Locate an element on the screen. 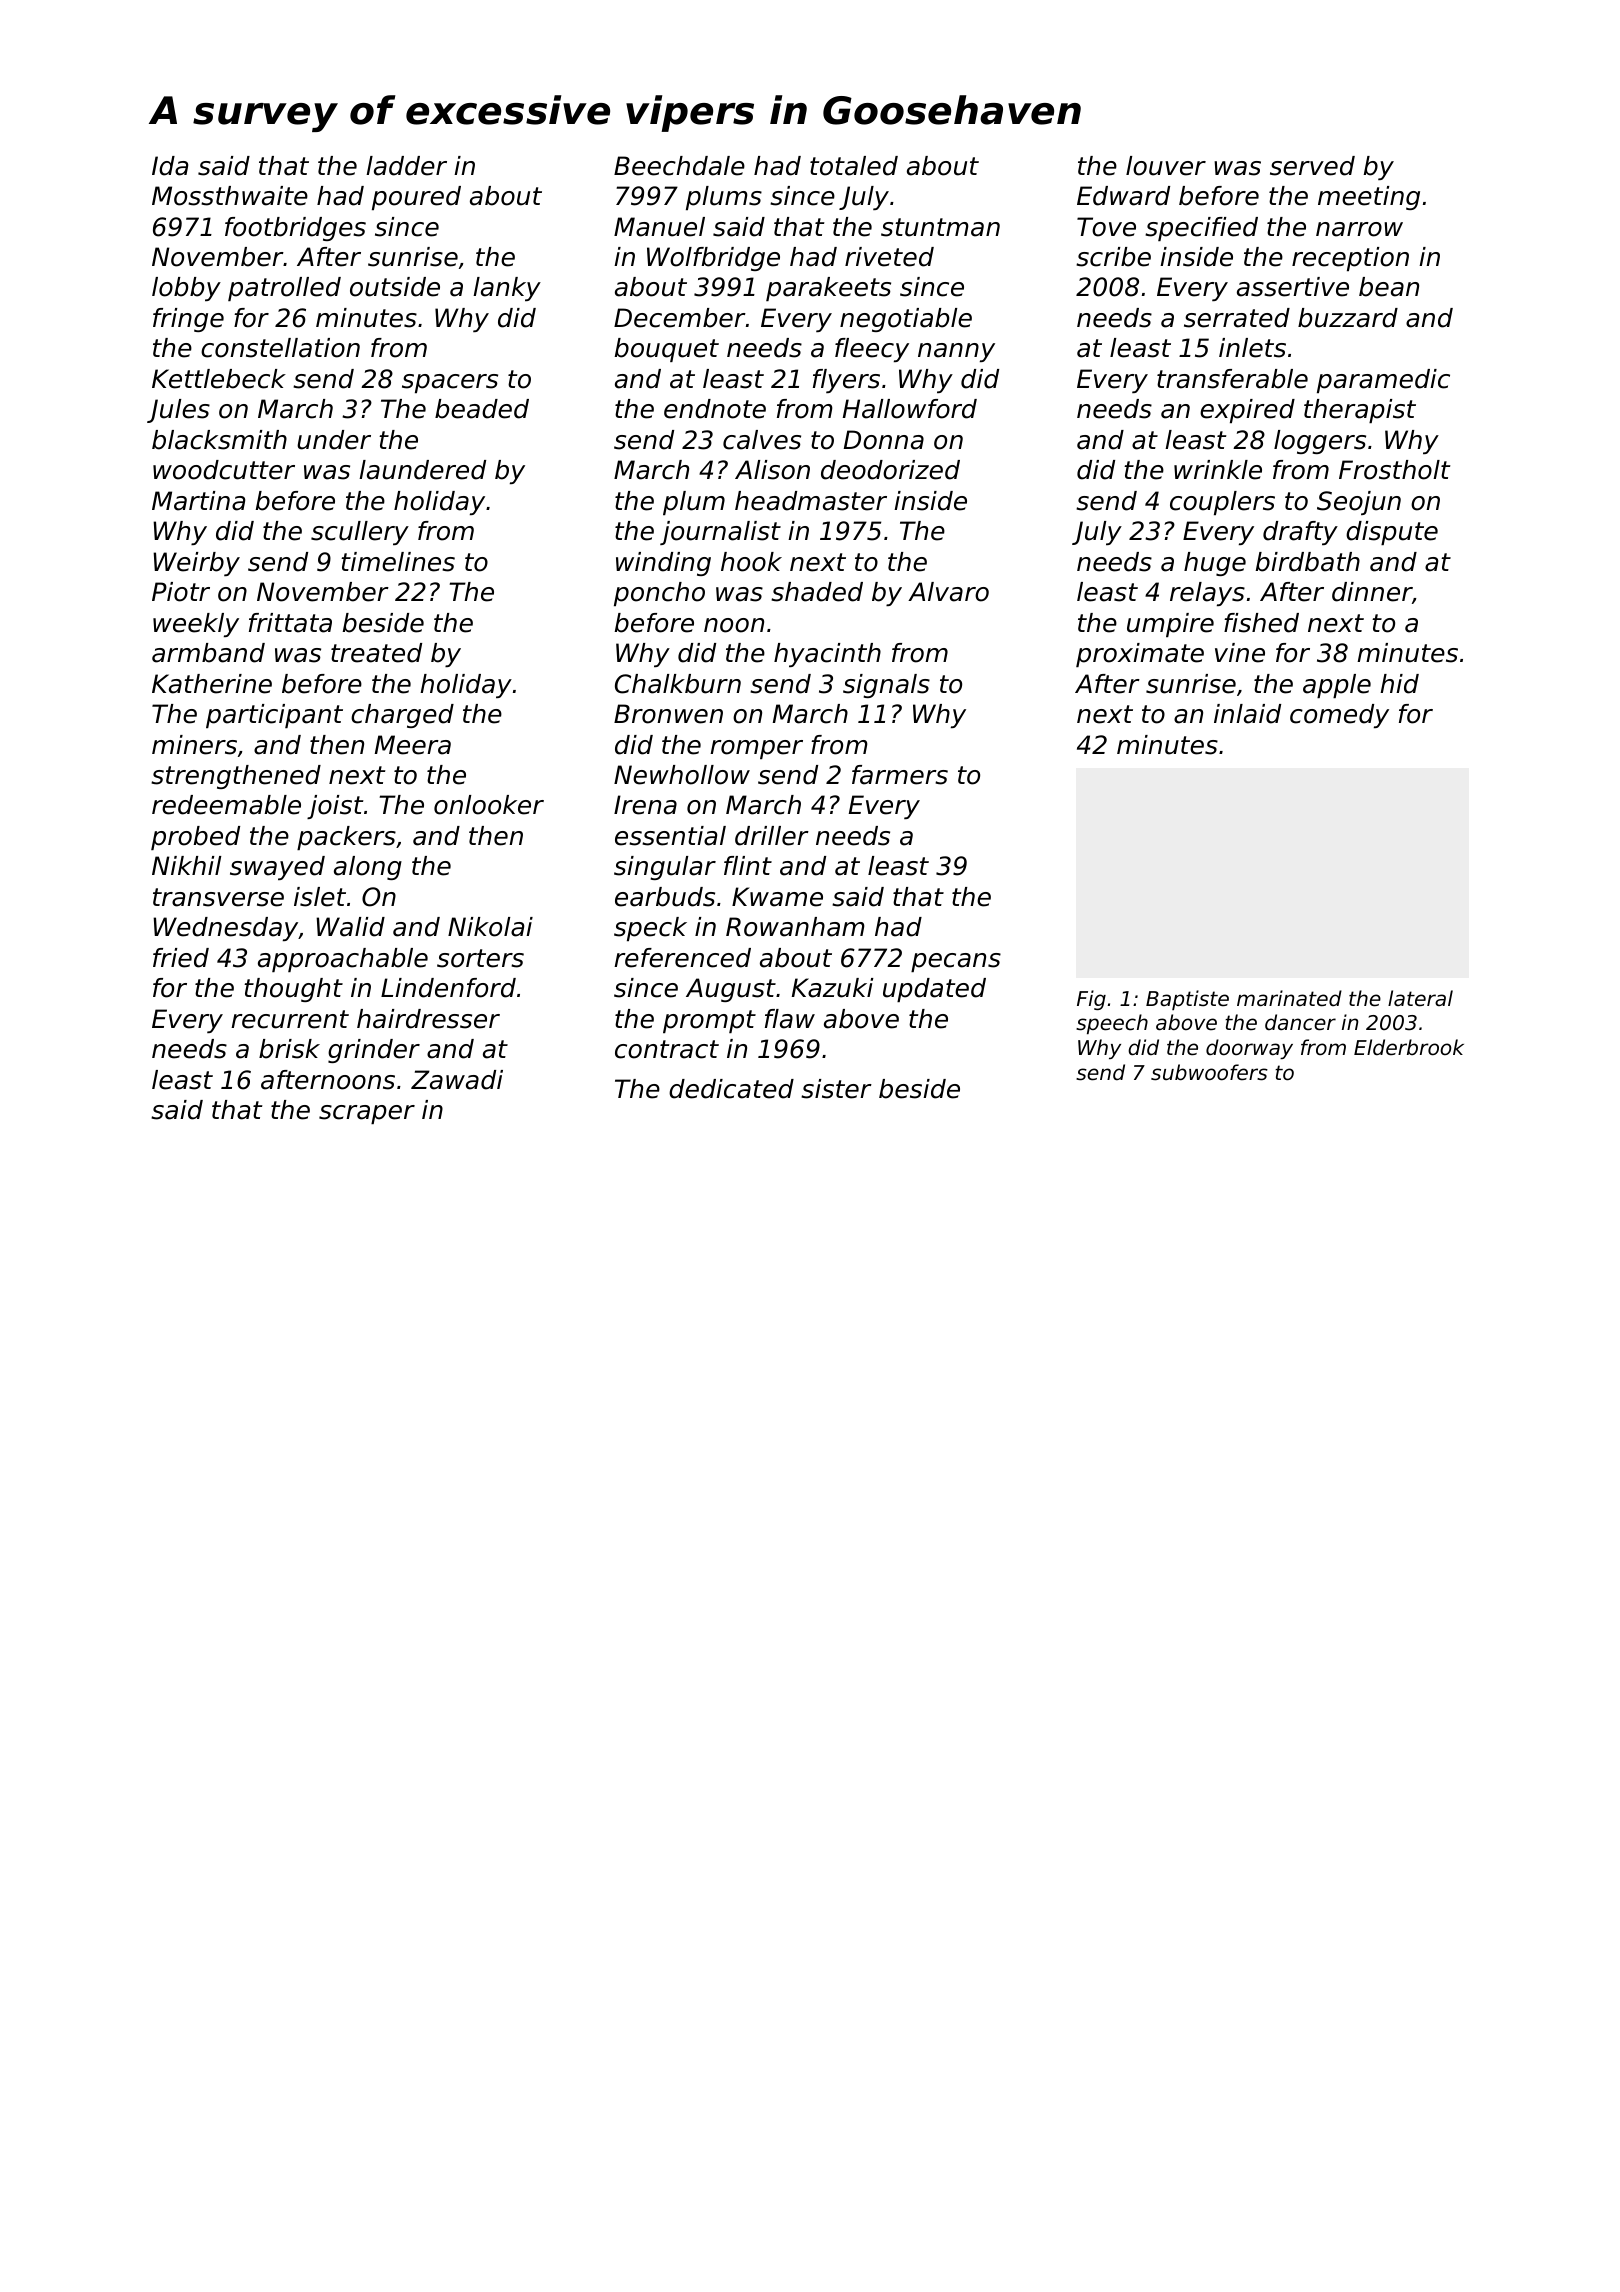  totaled is located at coordinates (854, 166).
